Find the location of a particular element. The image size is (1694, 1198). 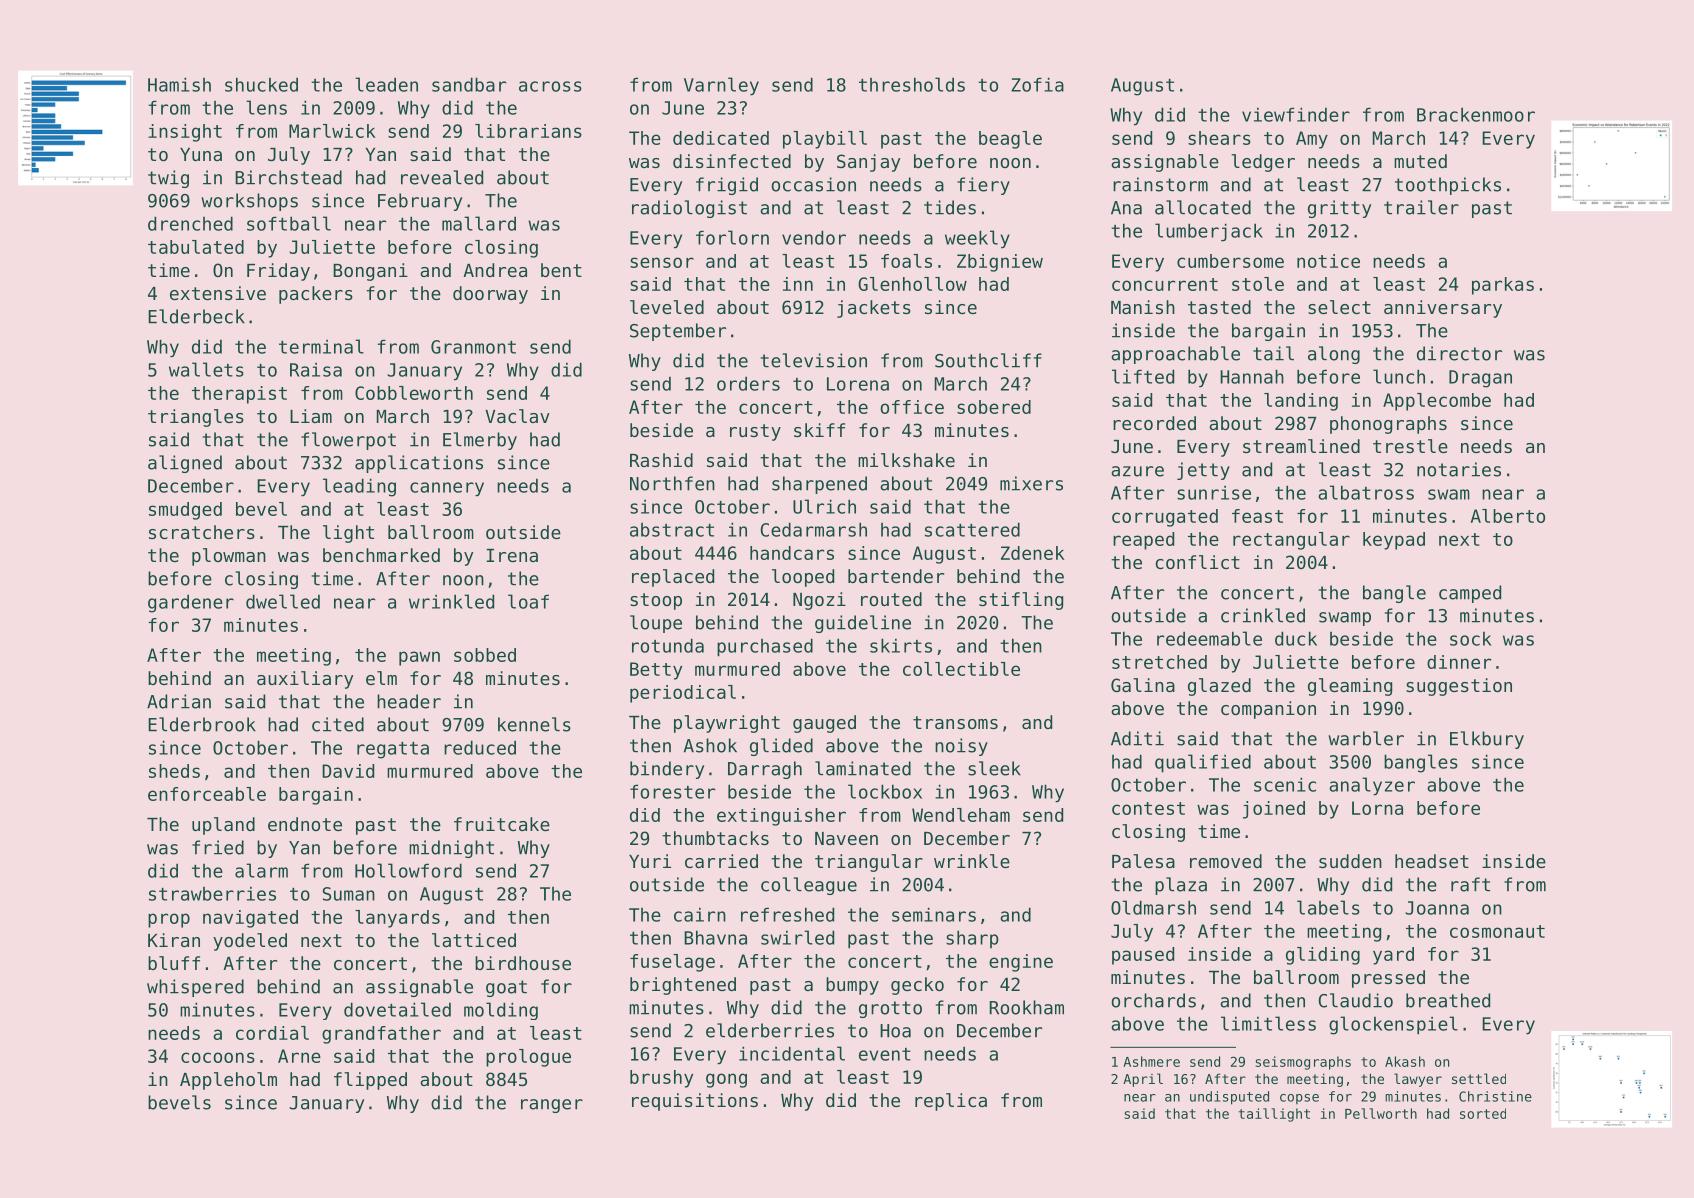

brushy is located at coordinates (661, 1079).
